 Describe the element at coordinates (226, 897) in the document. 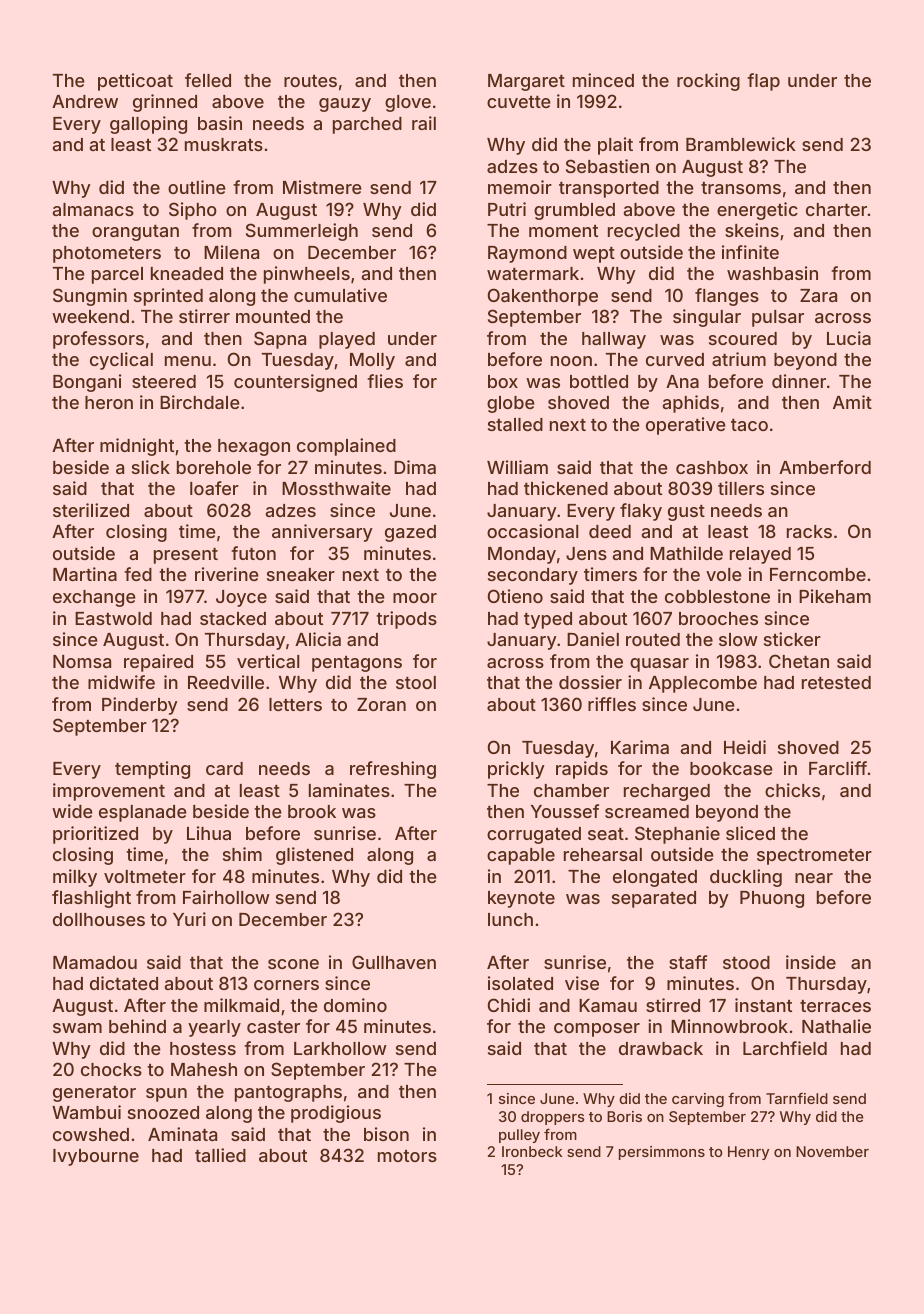

I see `Fairhollow` at that location.
